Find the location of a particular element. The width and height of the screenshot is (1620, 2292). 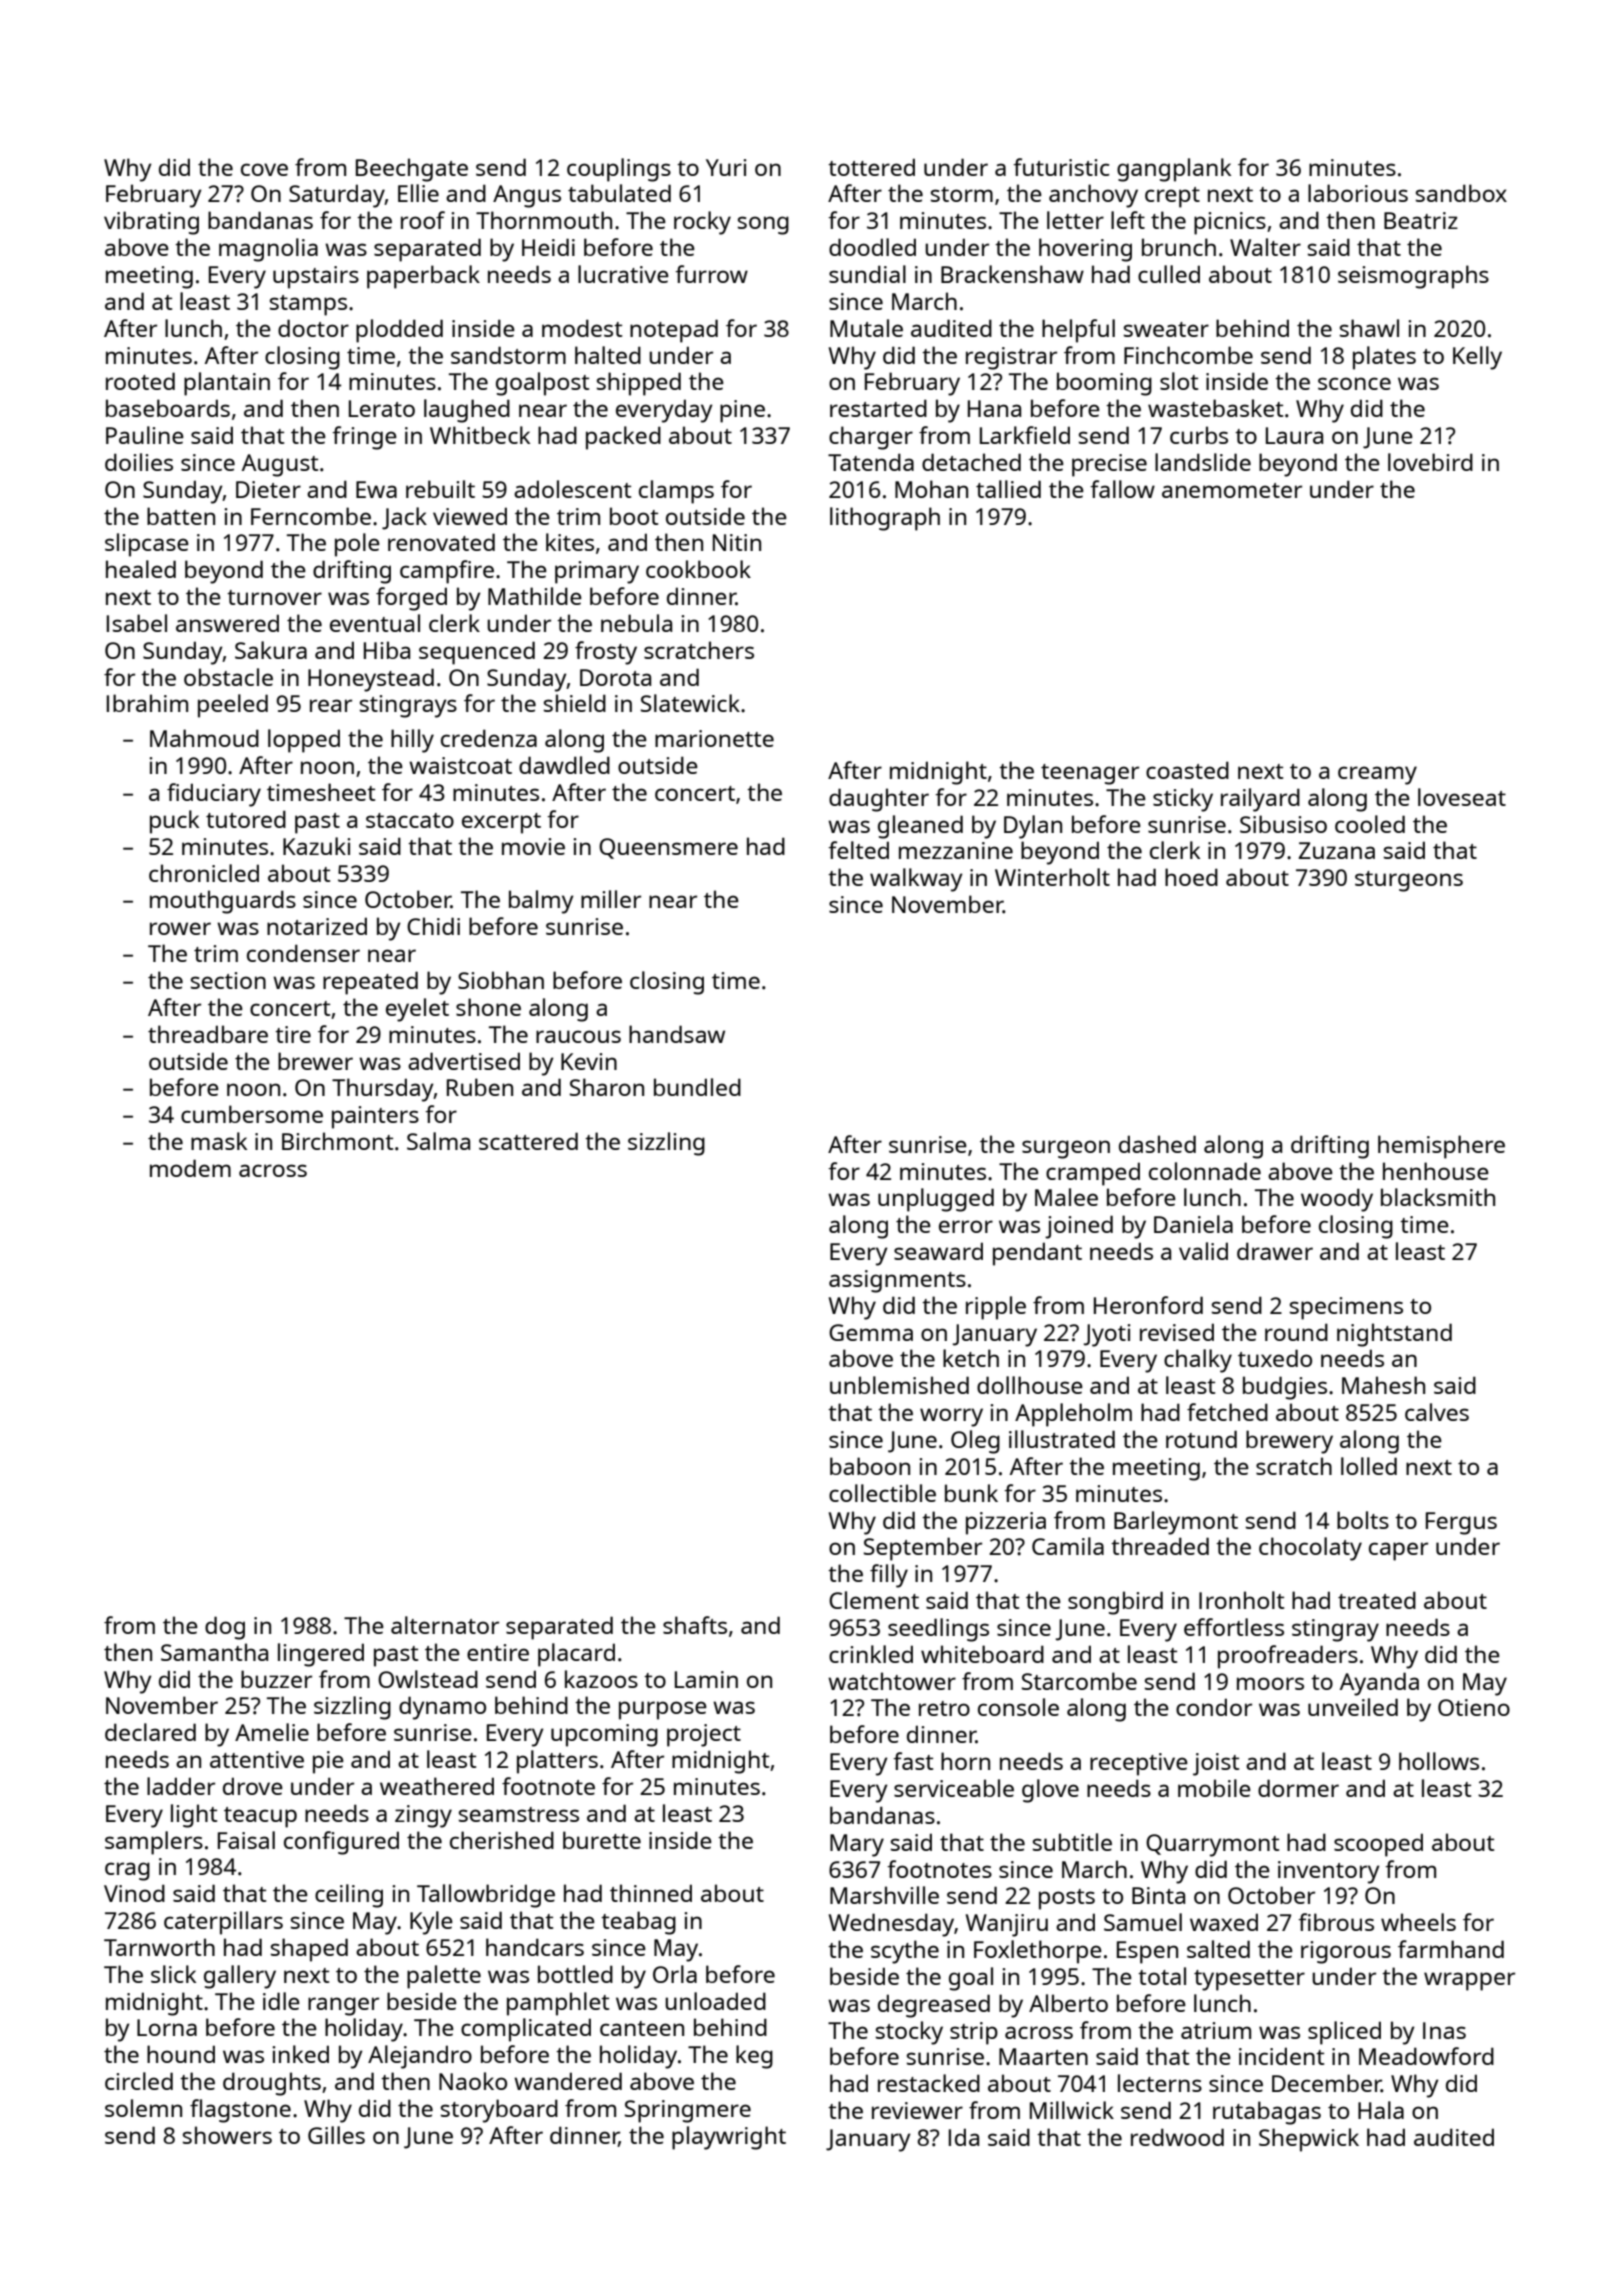

reviewer is located at coordinates (917, 2110).
